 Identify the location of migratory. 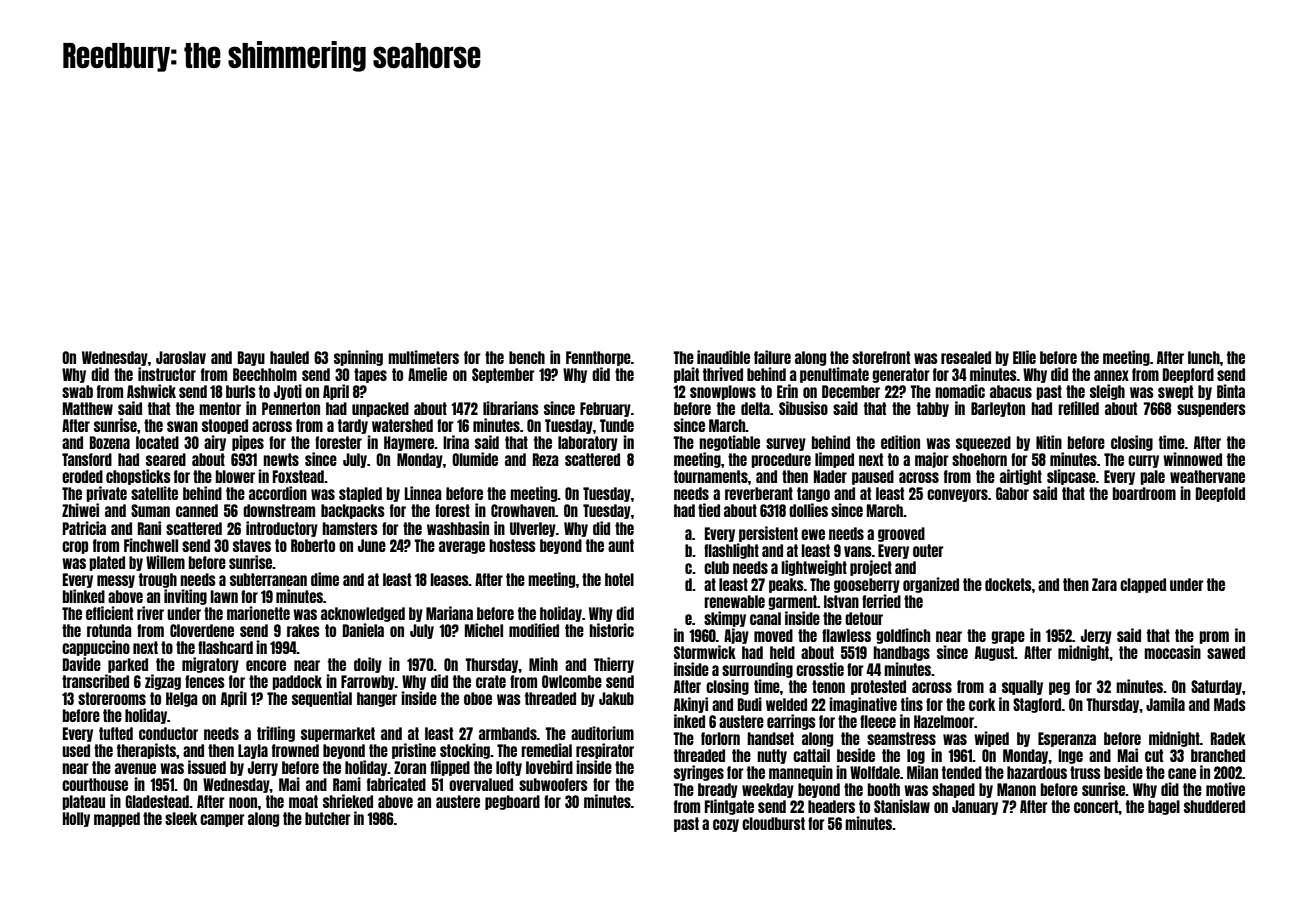
(210, 665).
